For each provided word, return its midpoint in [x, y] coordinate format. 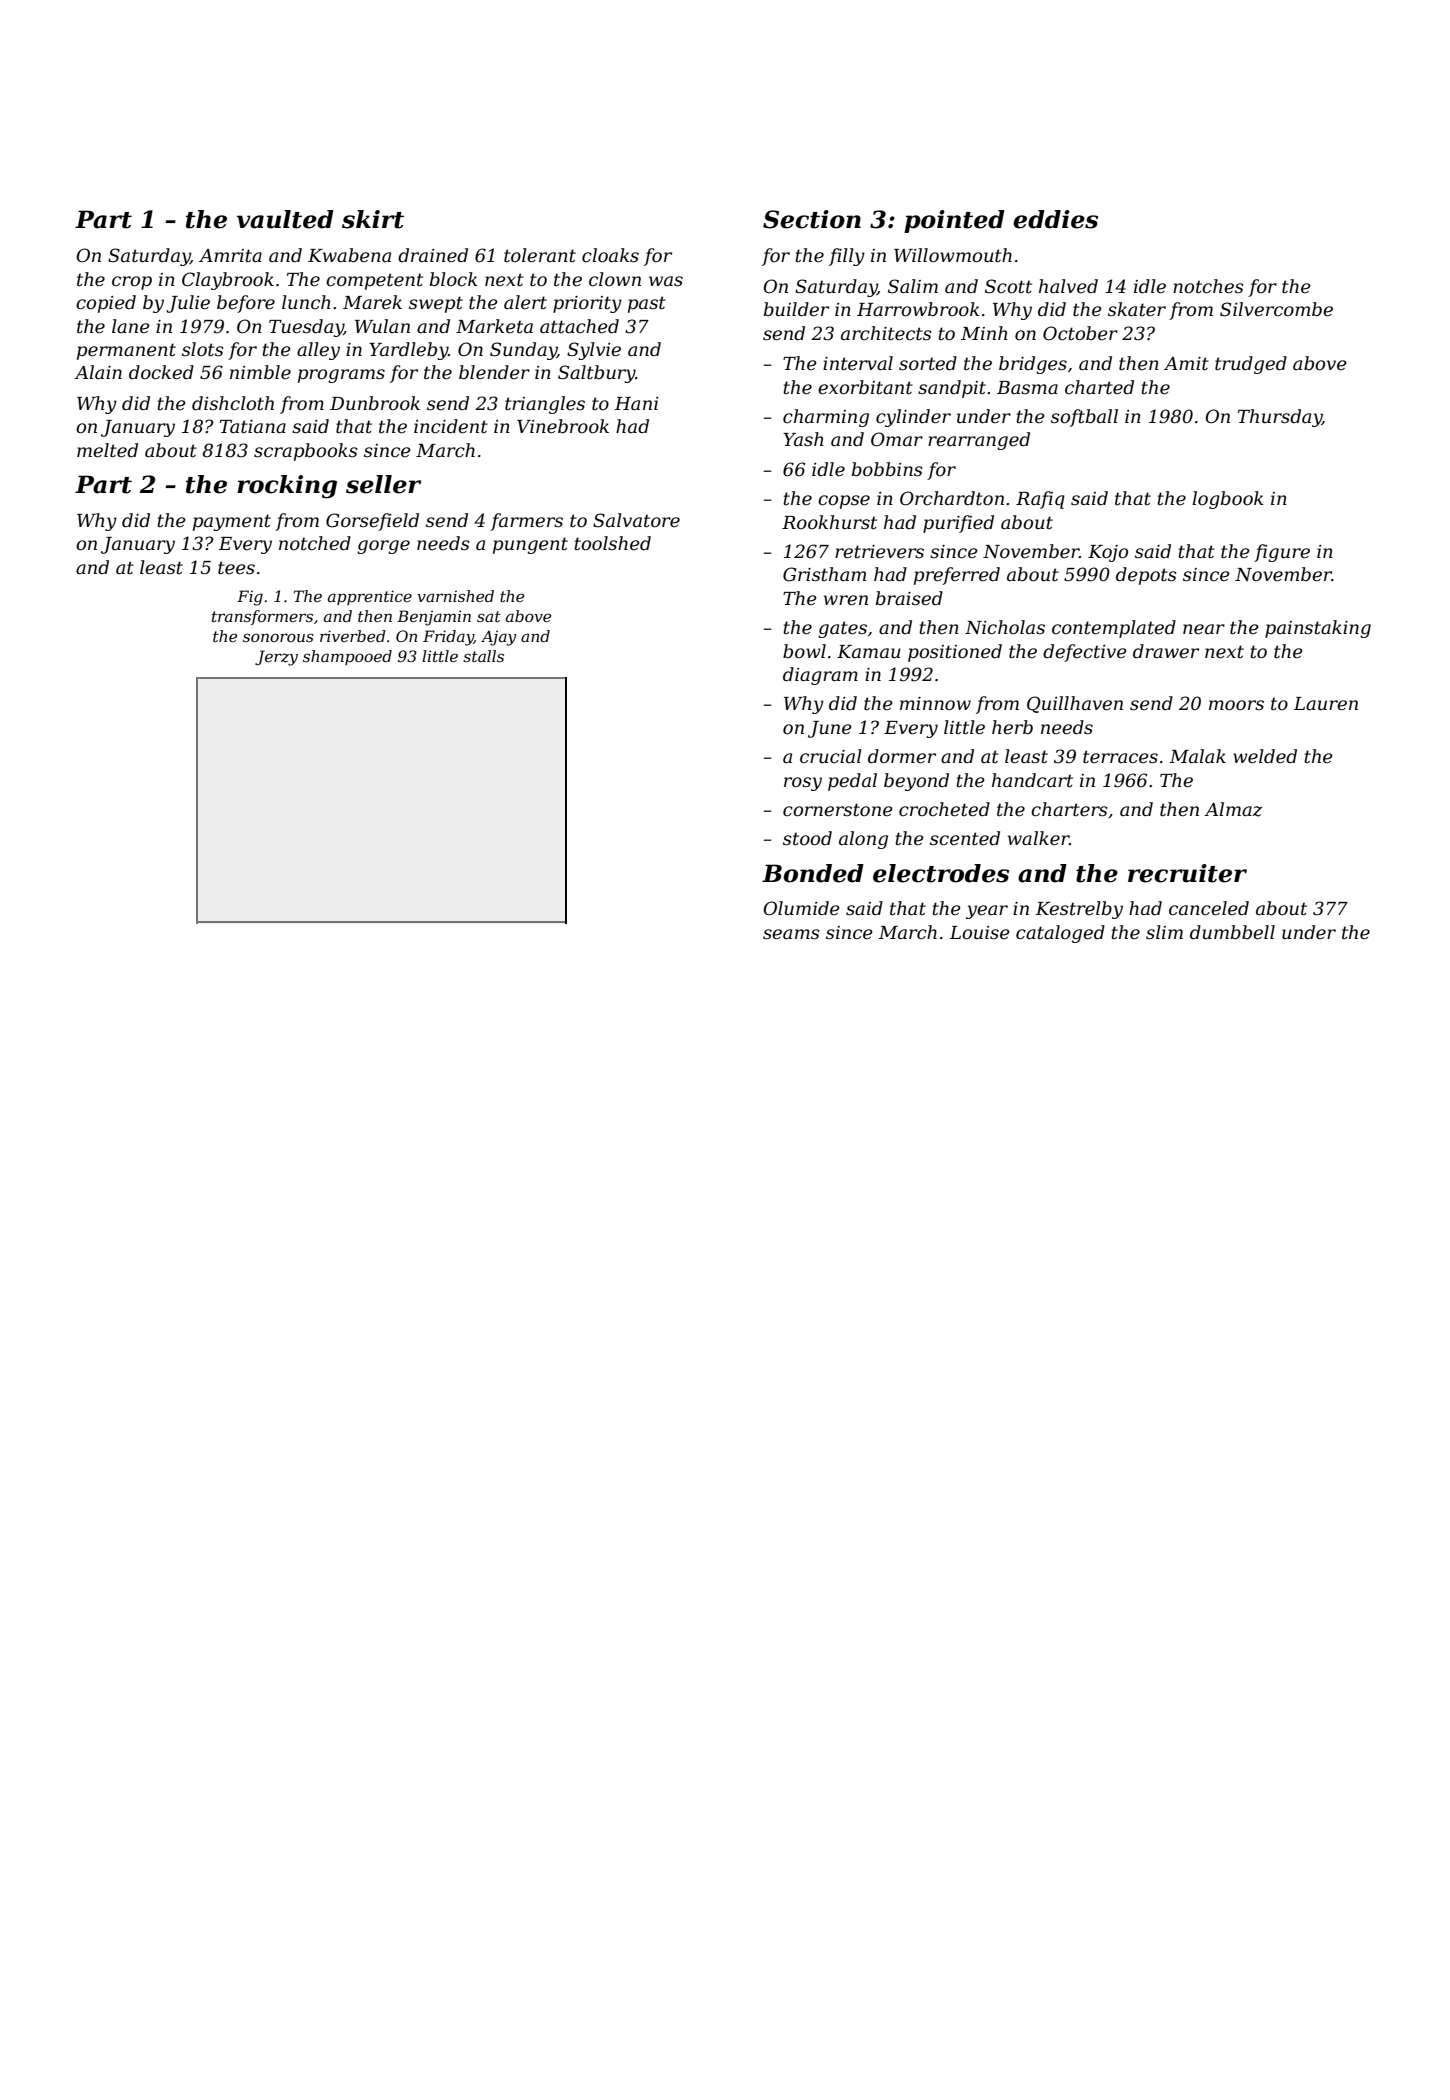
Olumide [802, 908]
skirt [373, 219]
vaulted [285, 219]
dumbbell [1232, 932]
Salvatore [636, 520]
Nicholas [1005, 627]
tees [236, 568]
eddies [1055, 219]
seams [791, 934]
